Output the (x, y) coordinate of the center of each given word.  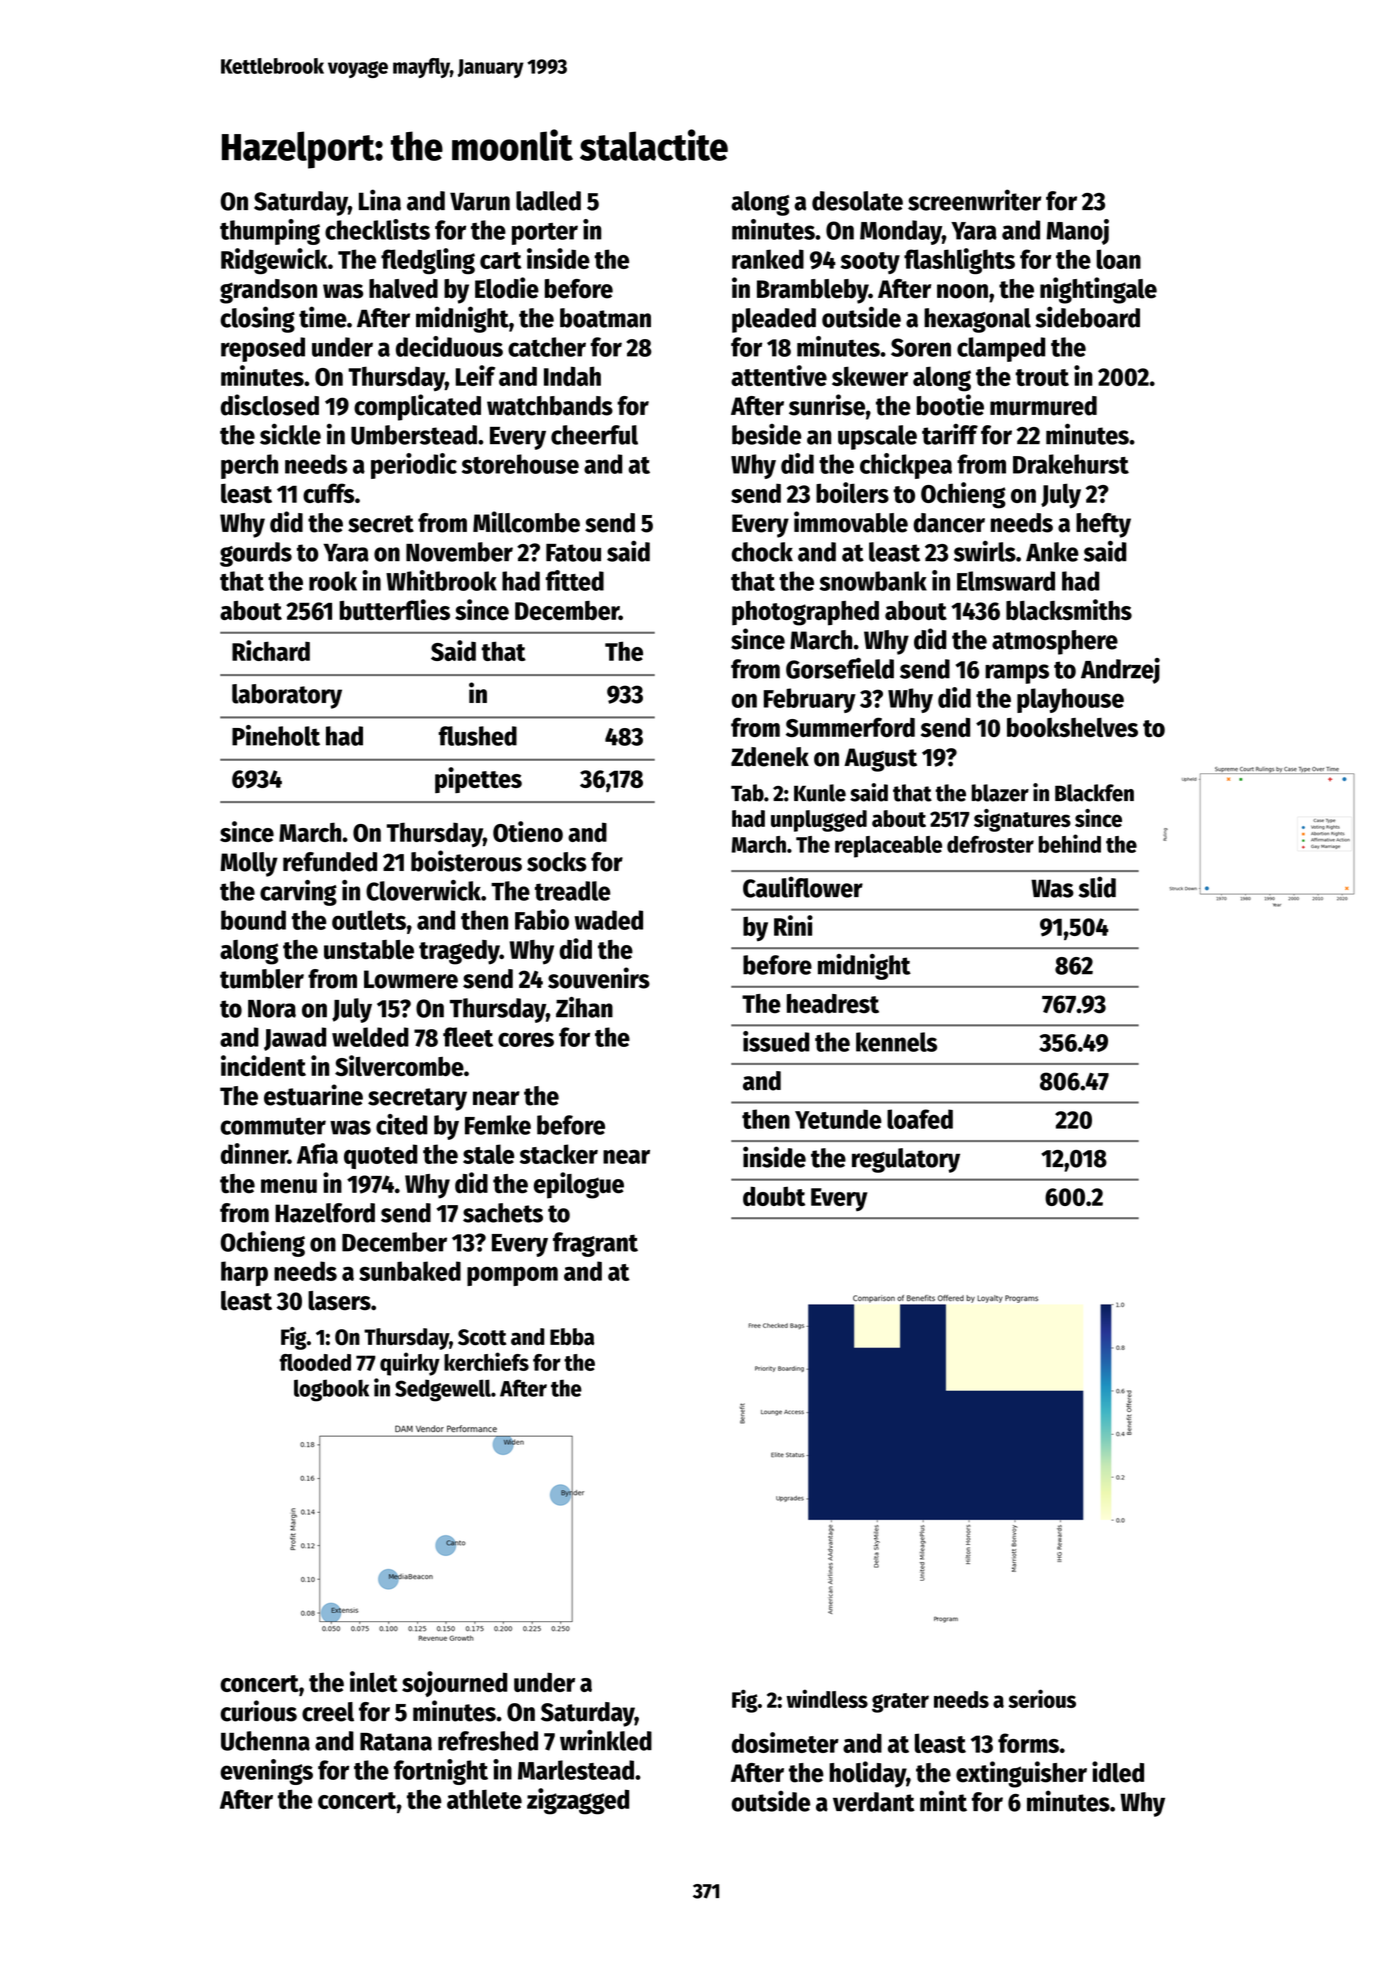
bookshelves (1072, 727)
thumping (270, 232)
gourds (256, 554)
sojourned (455, 1684)
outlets (369, 920)
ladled (548, 201)
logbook (331, 1390)
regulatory (906, 1160)
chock (762, 552)
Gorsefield (840, 668)
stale (488, 1154)
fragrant (595, 1244)
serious (1042, 1698)
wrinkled (606, 1740)
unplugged (819, 821)
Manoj (1077, 232)
